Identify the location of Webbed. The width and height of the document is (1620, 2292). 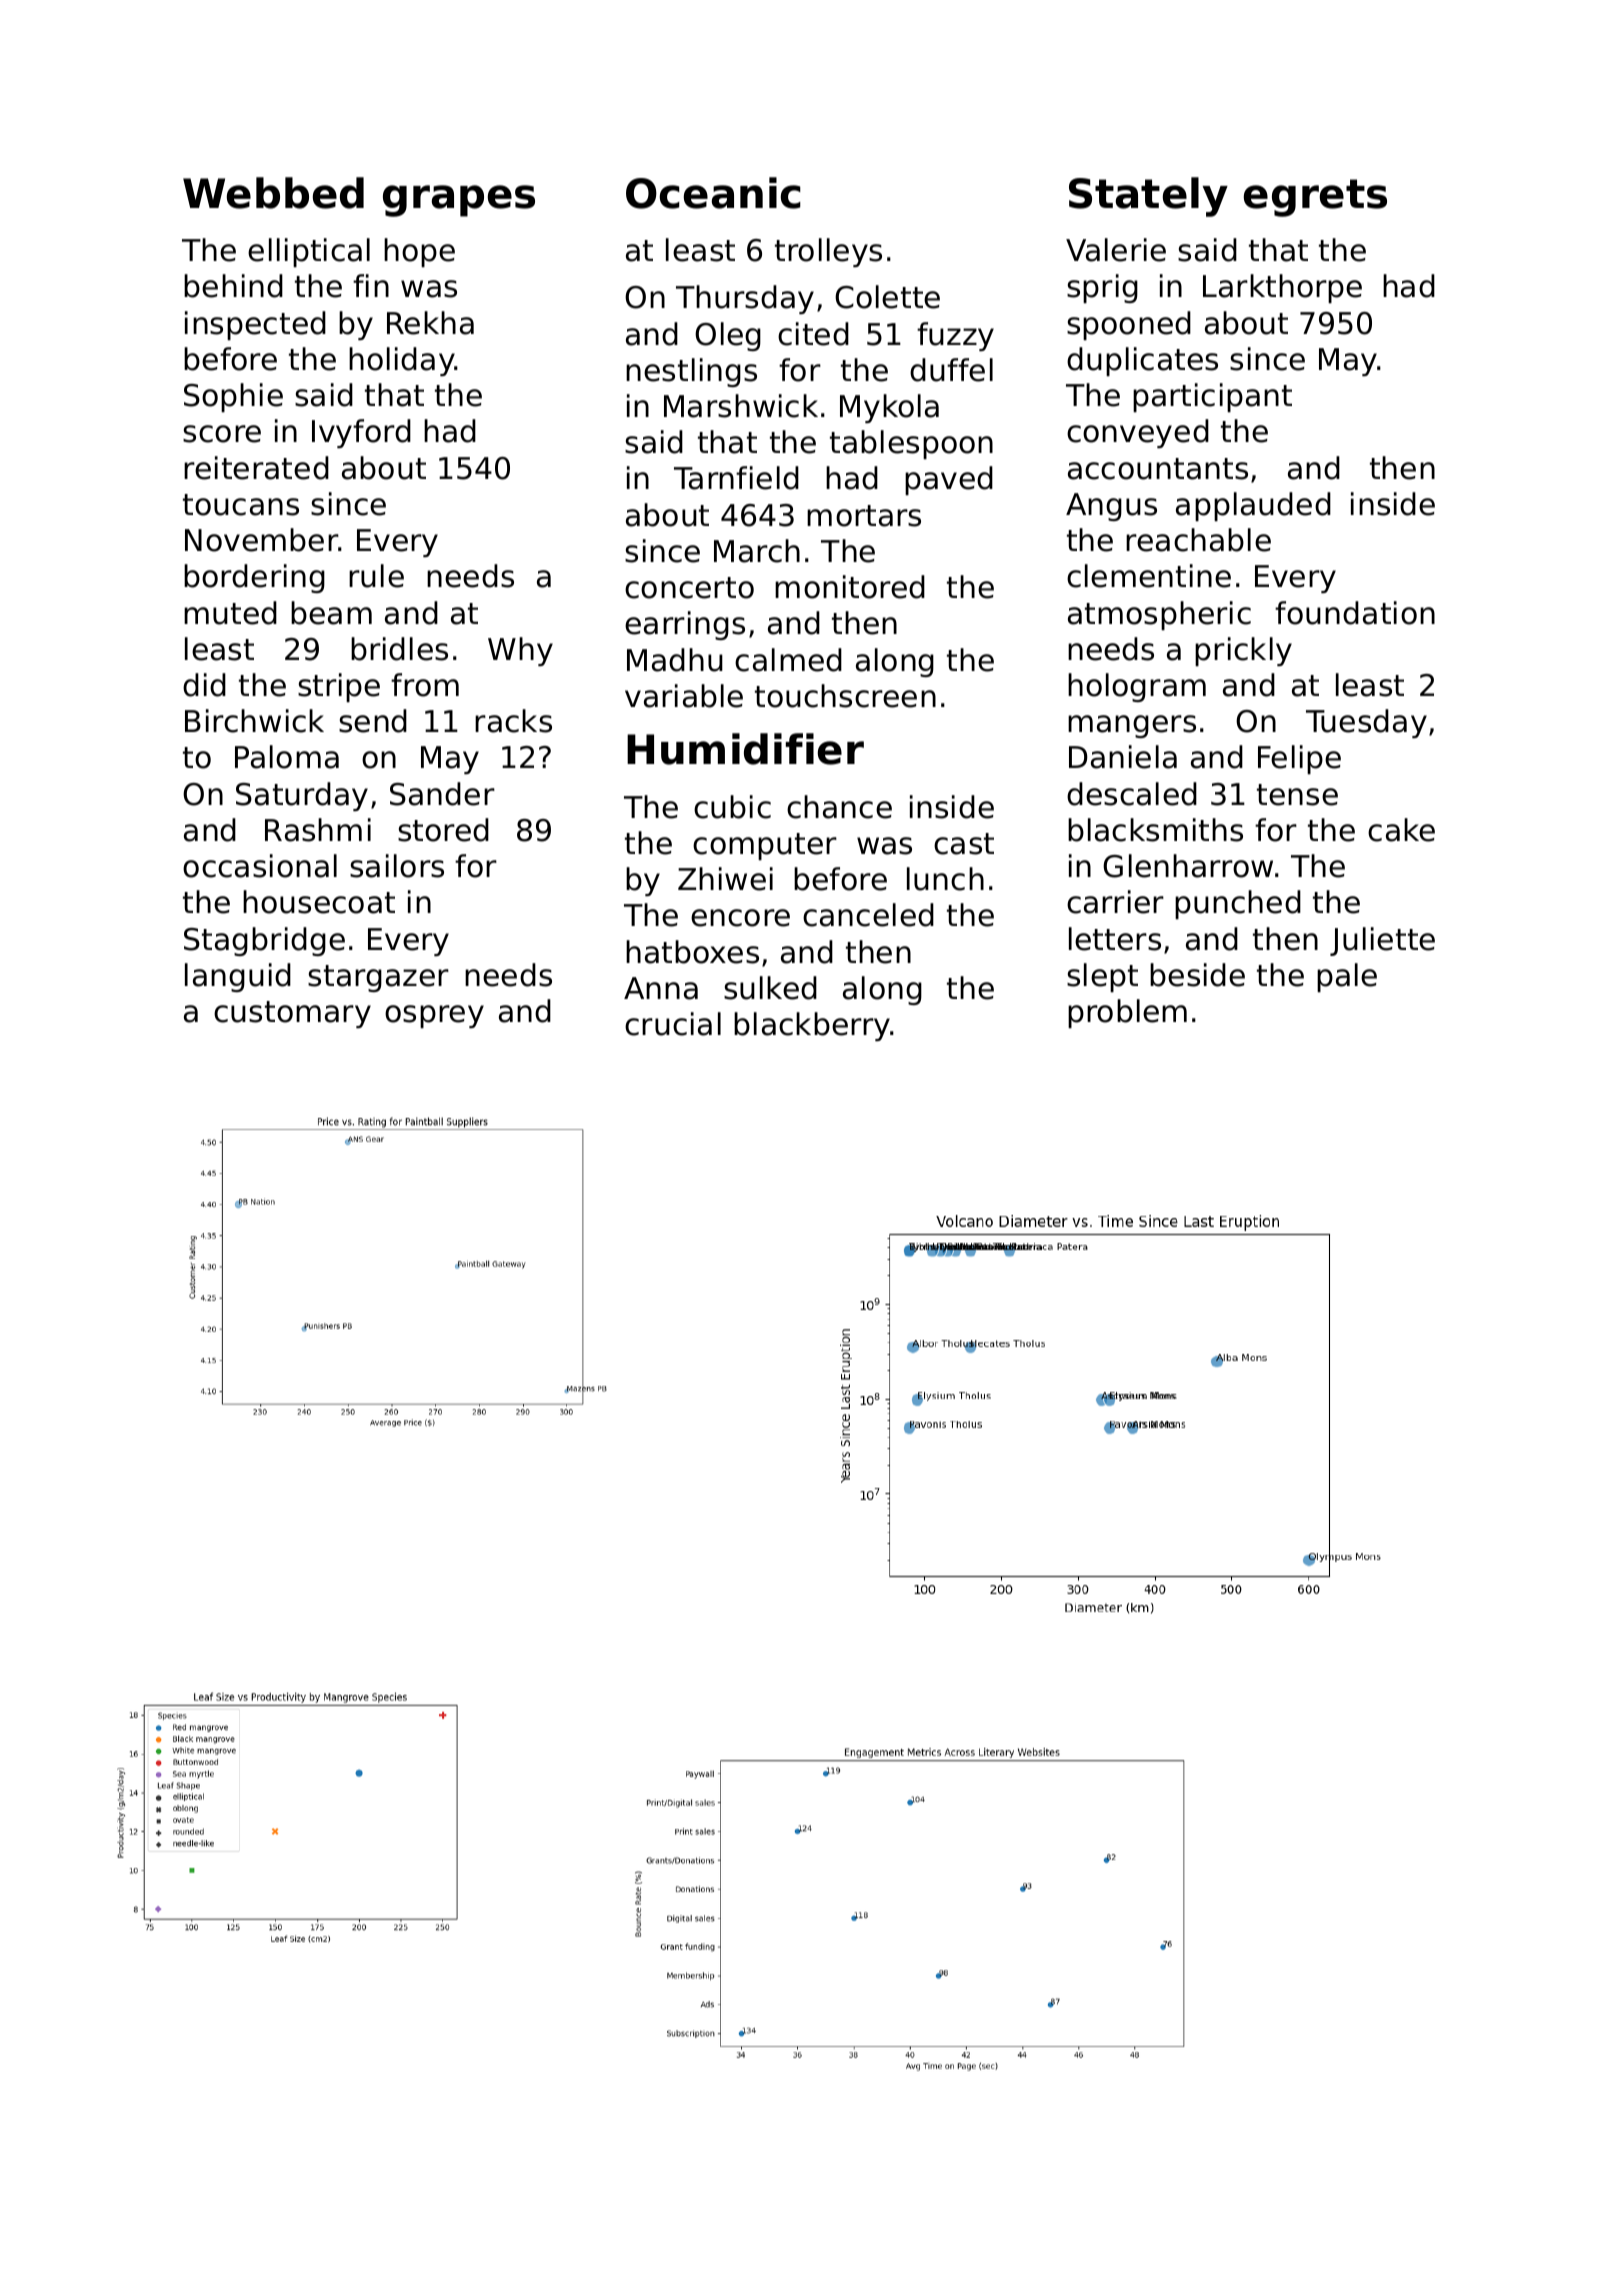
(273, 193).
